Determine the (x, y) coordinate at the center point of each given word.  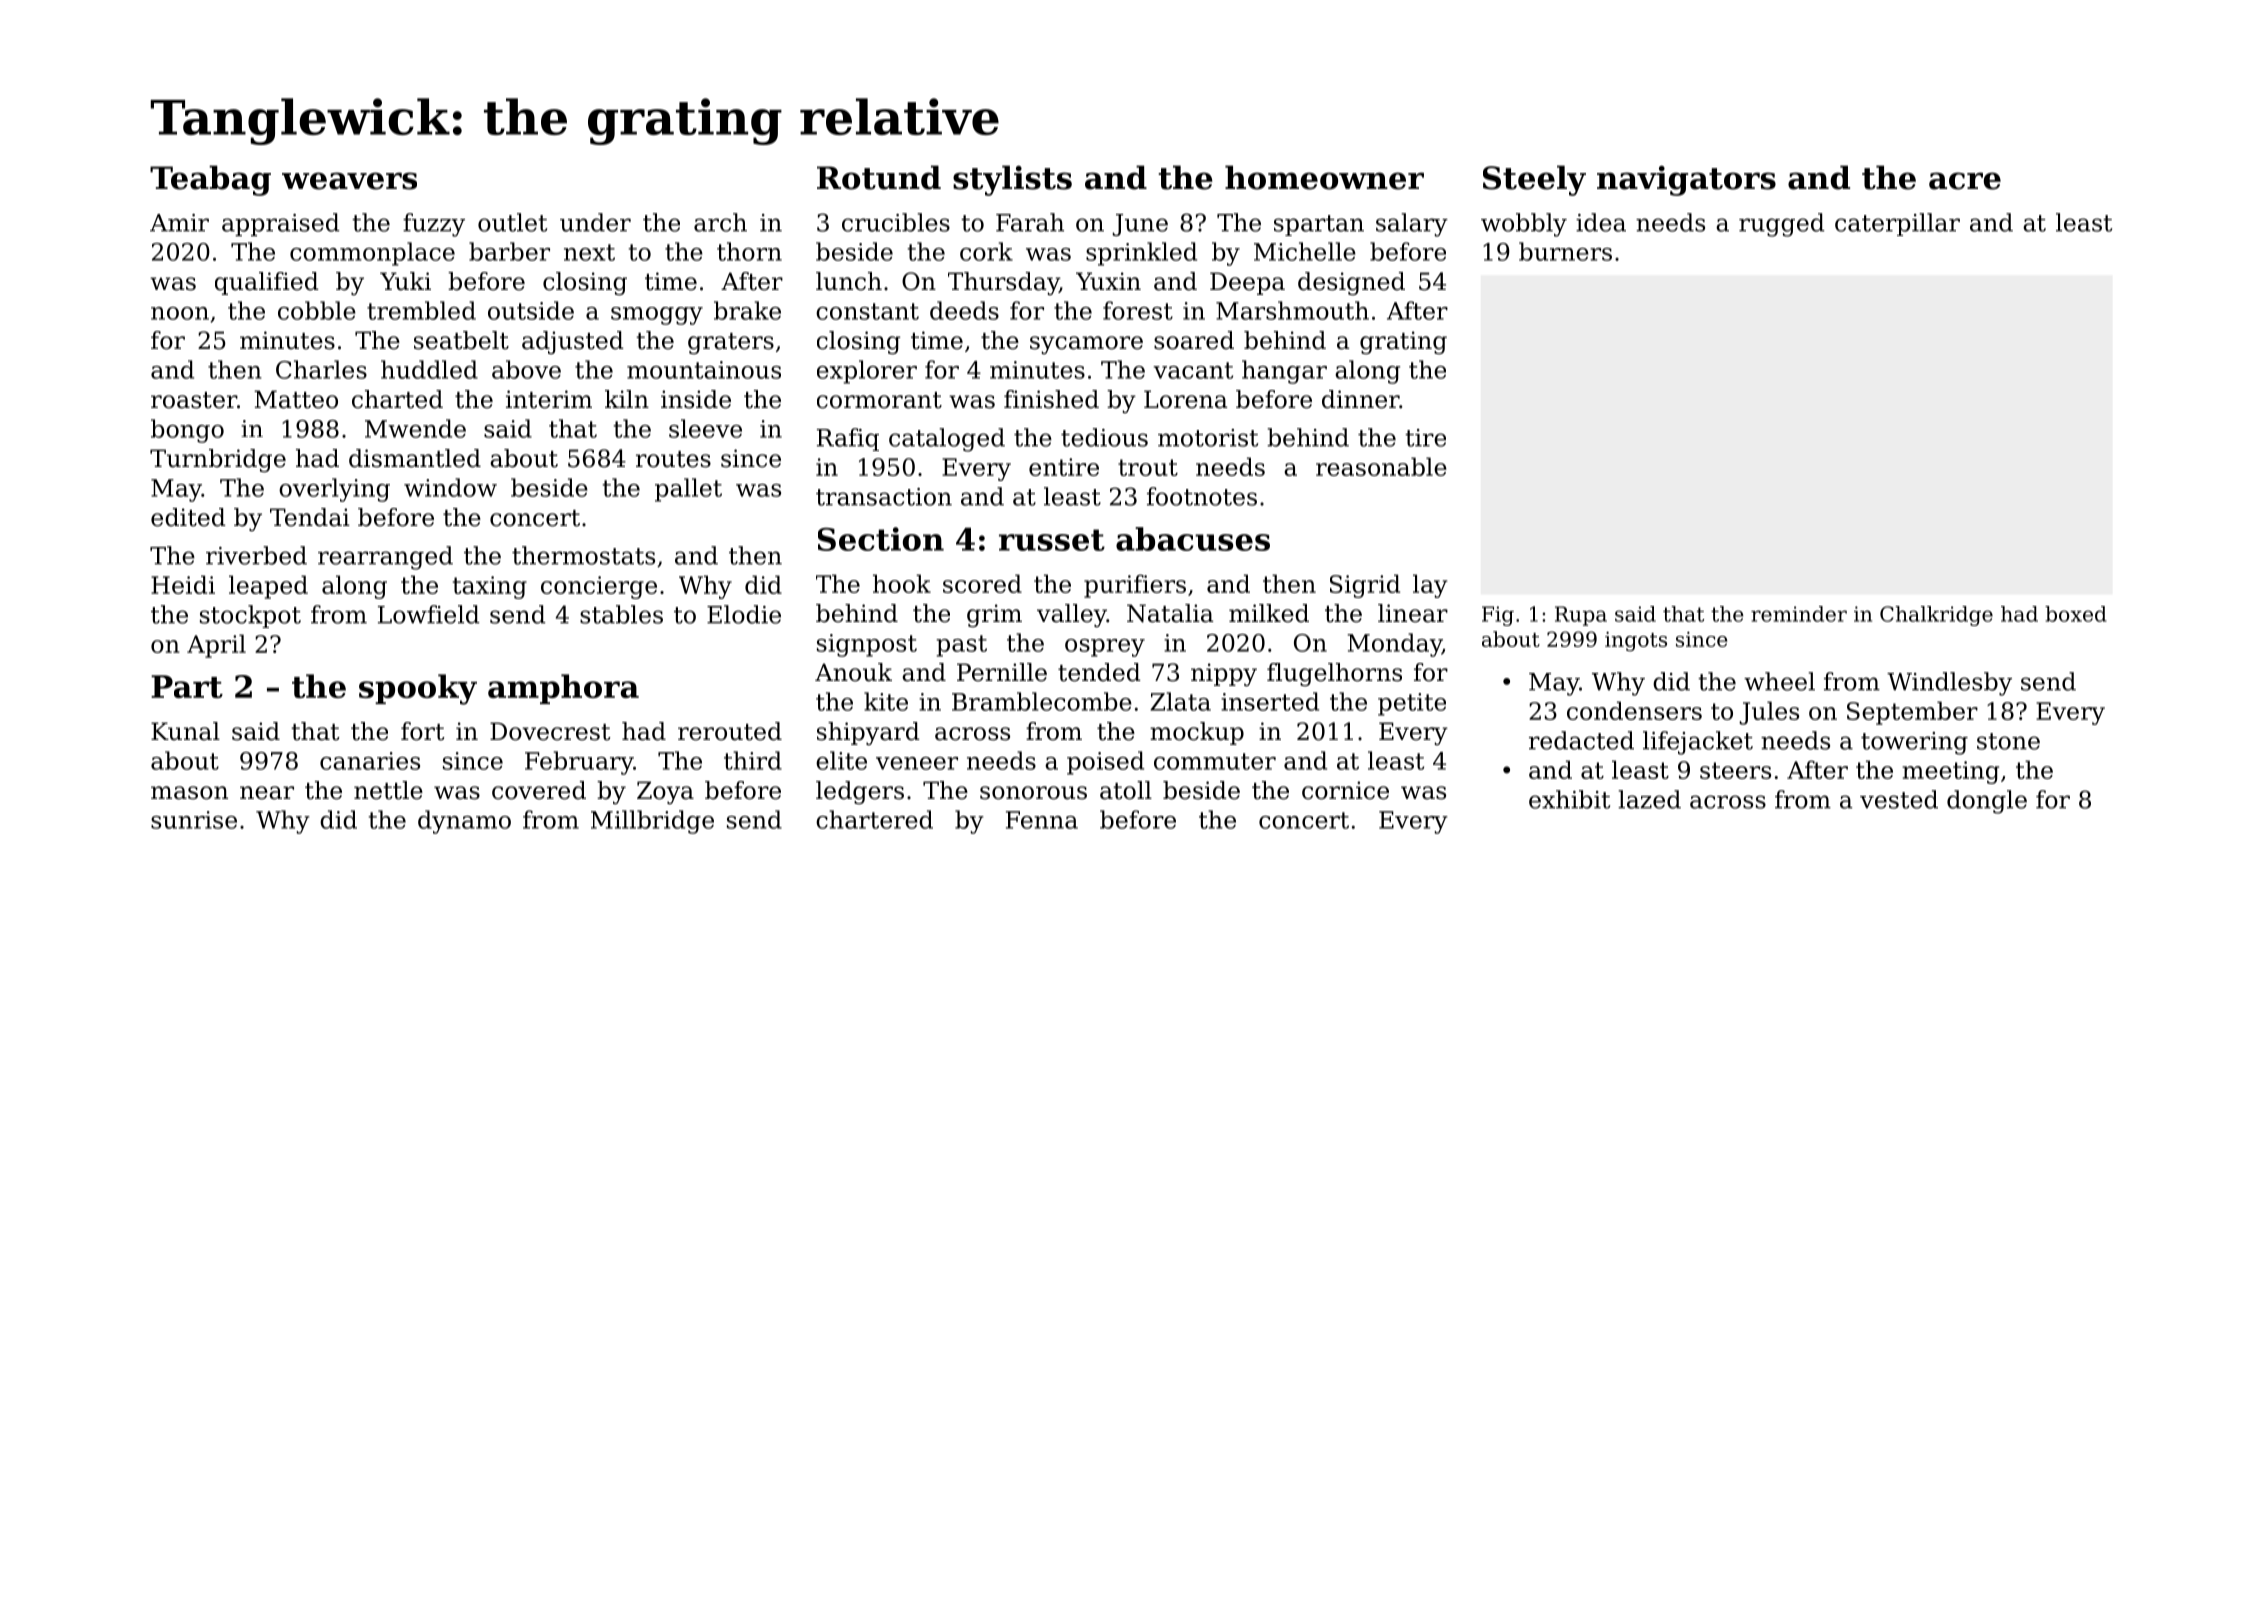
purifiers (1135, 586)
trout (1148, 467)
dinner (1360, 399)
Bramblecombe (1042, 701)
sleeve (705, 428)
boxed (2076, 614)
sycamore (1086, 345)
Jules (1769, 713)
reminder (1799, 614)
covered (539, 790)
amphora (563, 689)
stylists (1012, 180)
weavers (349, 181)
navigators (1686, 181)
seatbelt (461, 340)
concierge (599, 587)
